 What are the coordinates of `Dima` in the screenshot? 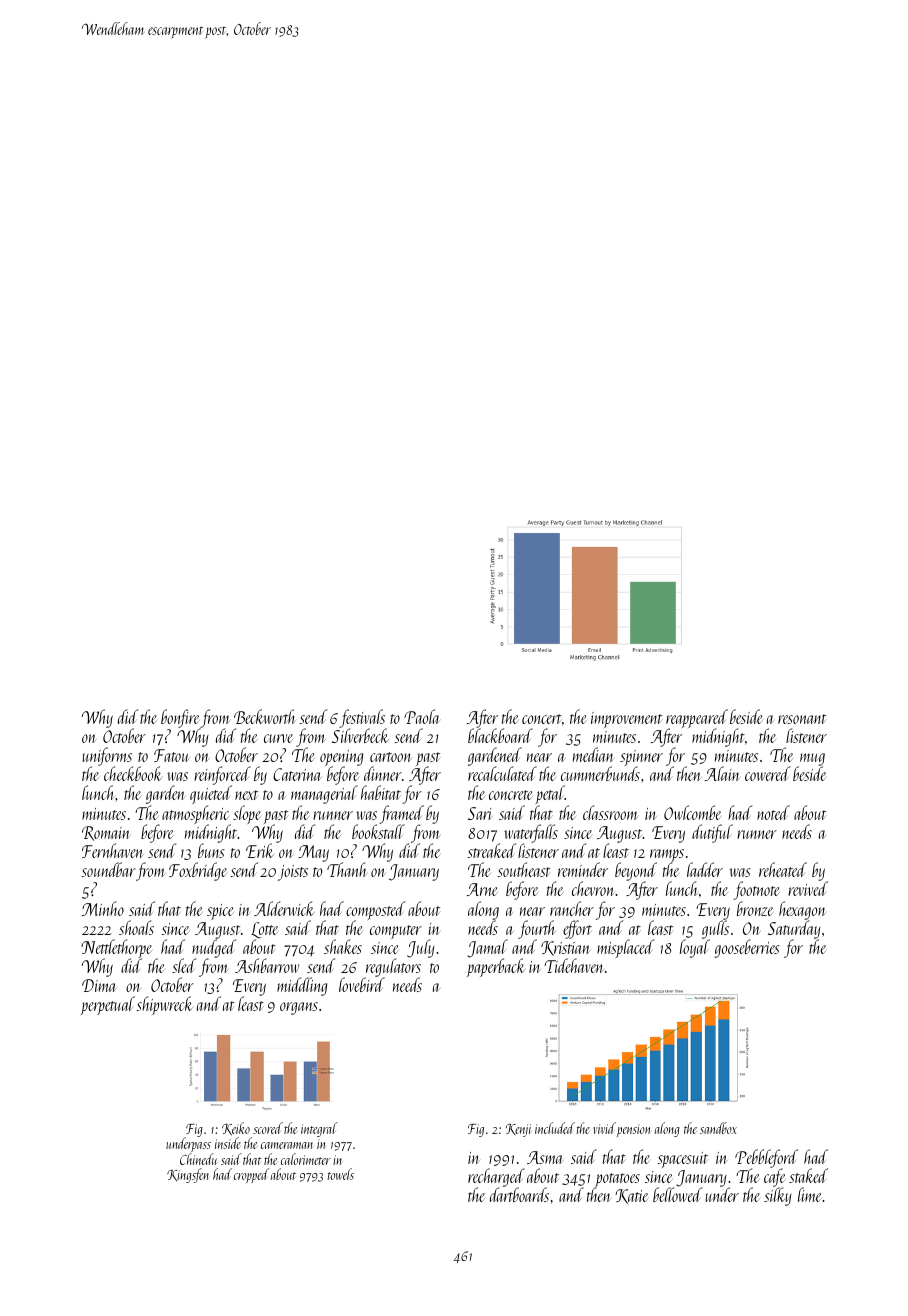 It's located at (99, 985).
